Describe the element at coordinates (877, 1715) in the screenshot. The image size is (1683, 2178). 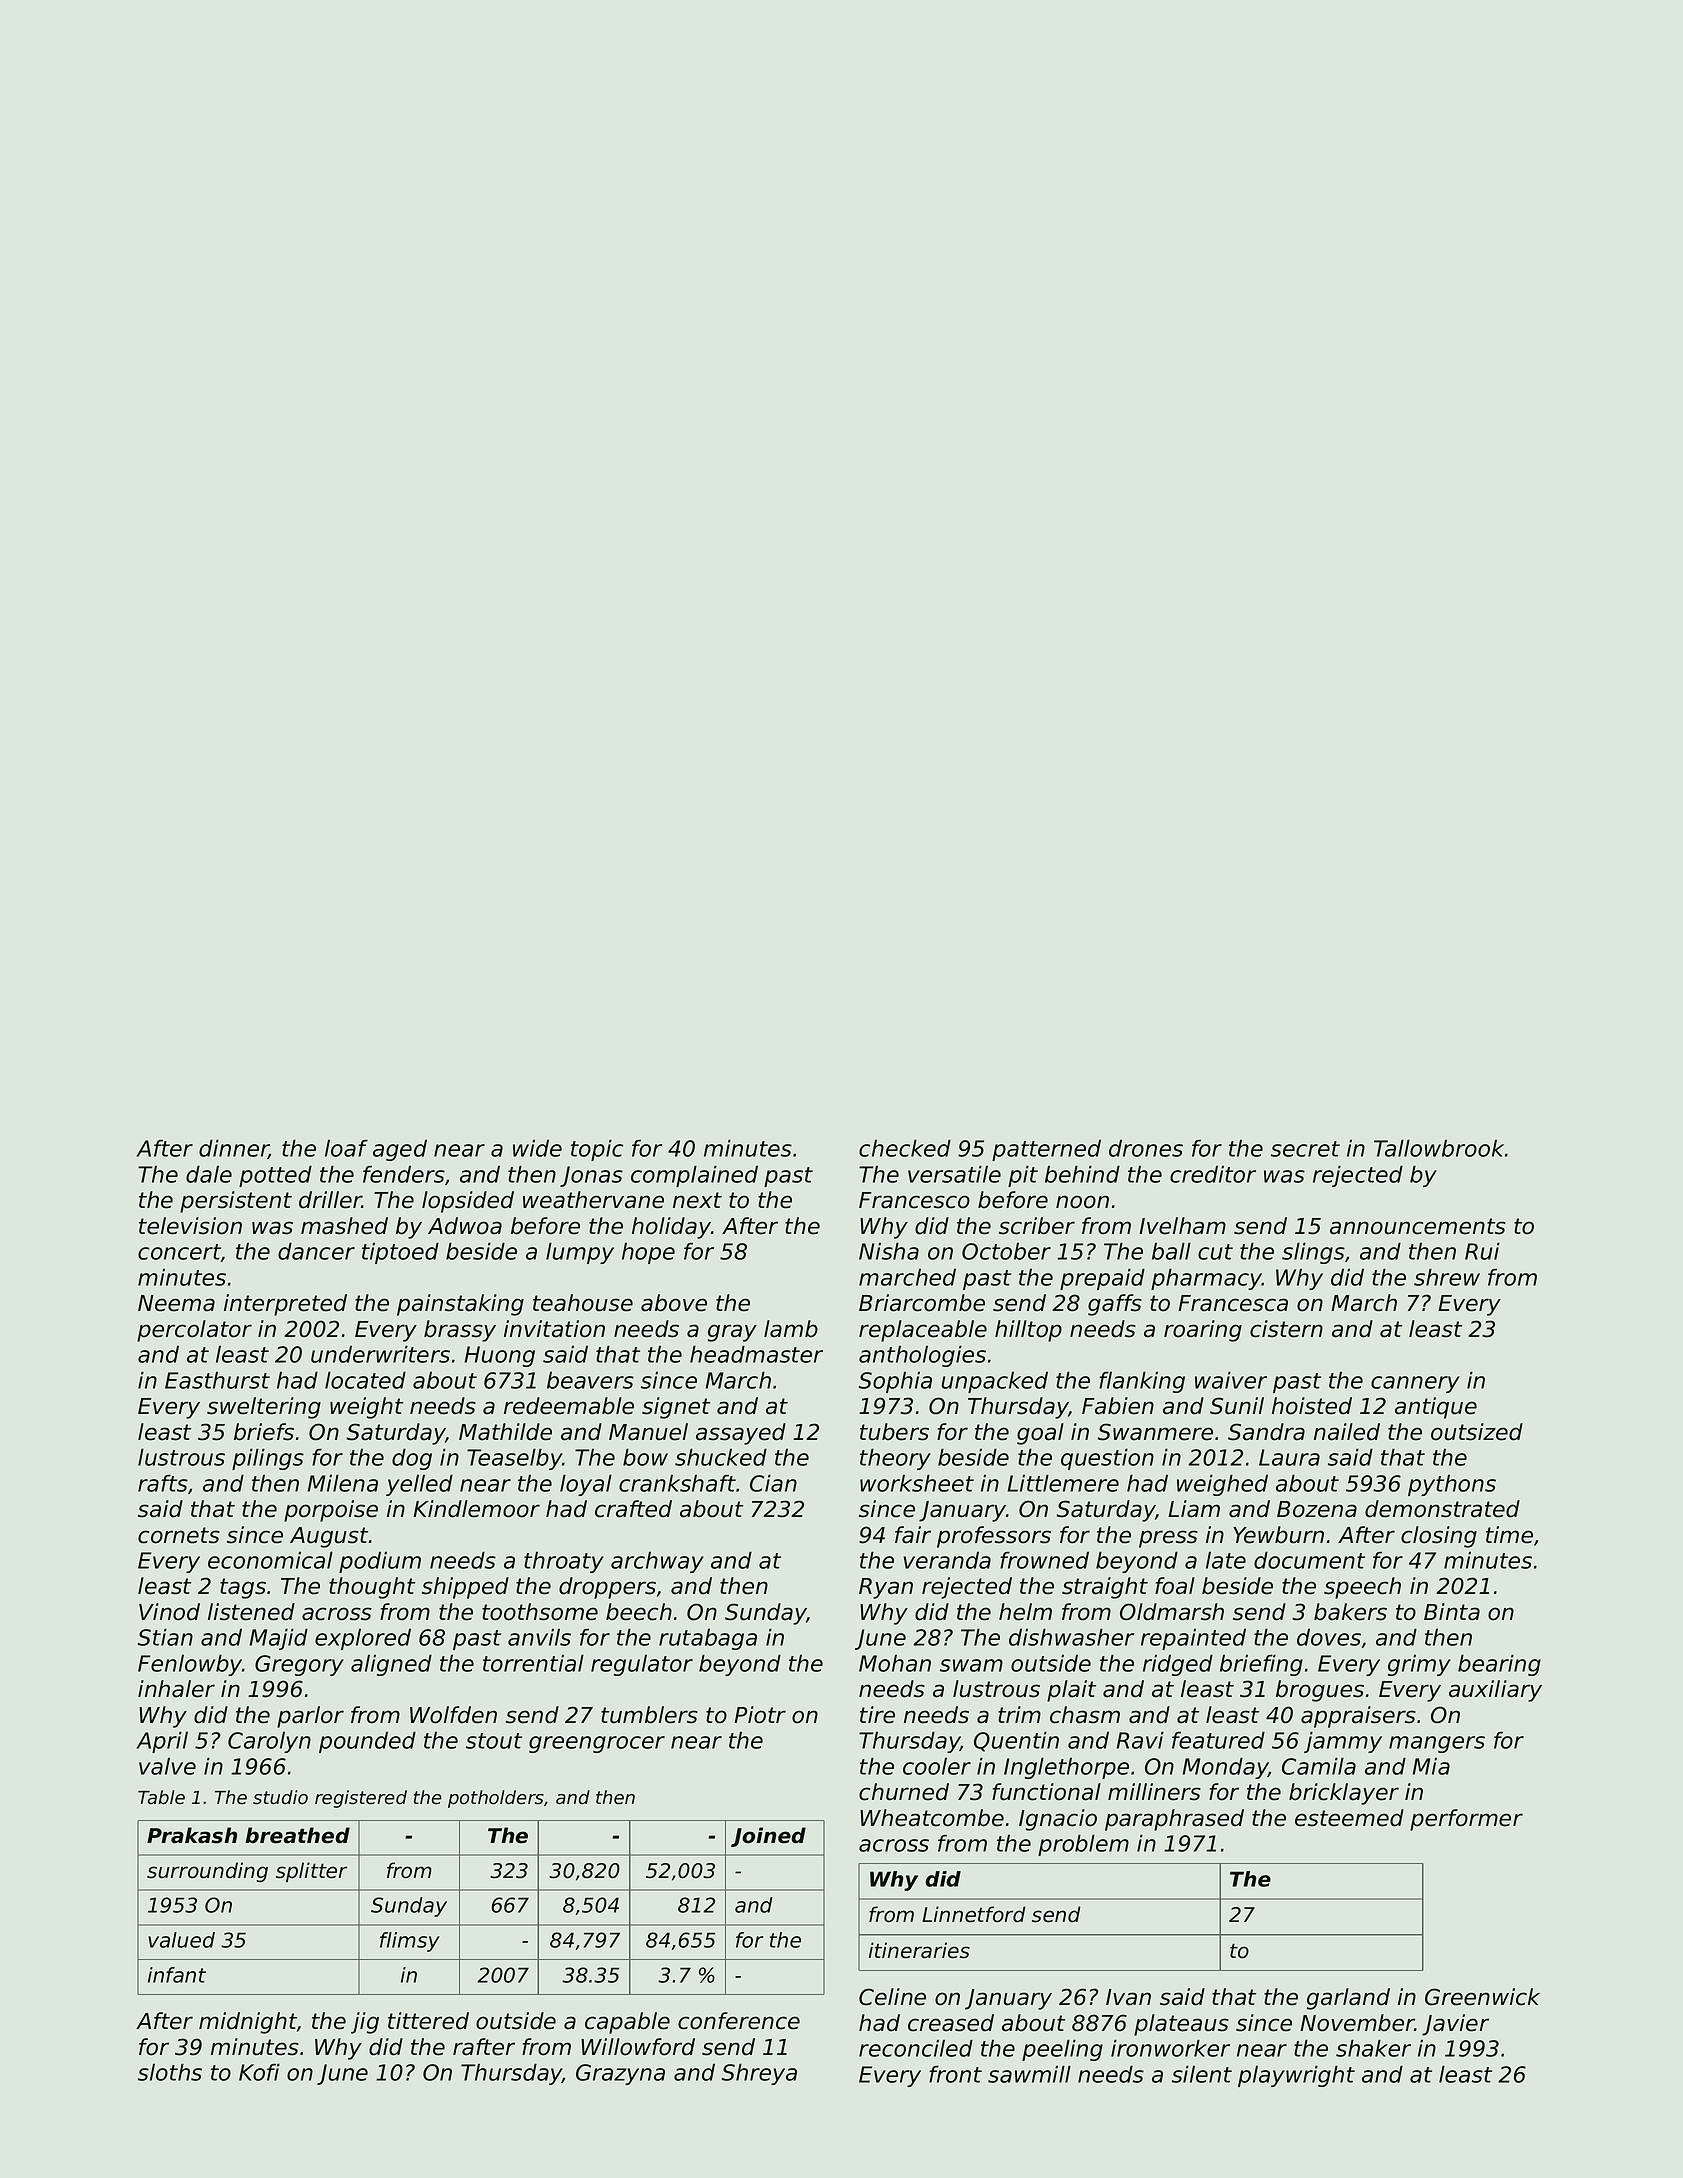
I see `tire` at that location.
